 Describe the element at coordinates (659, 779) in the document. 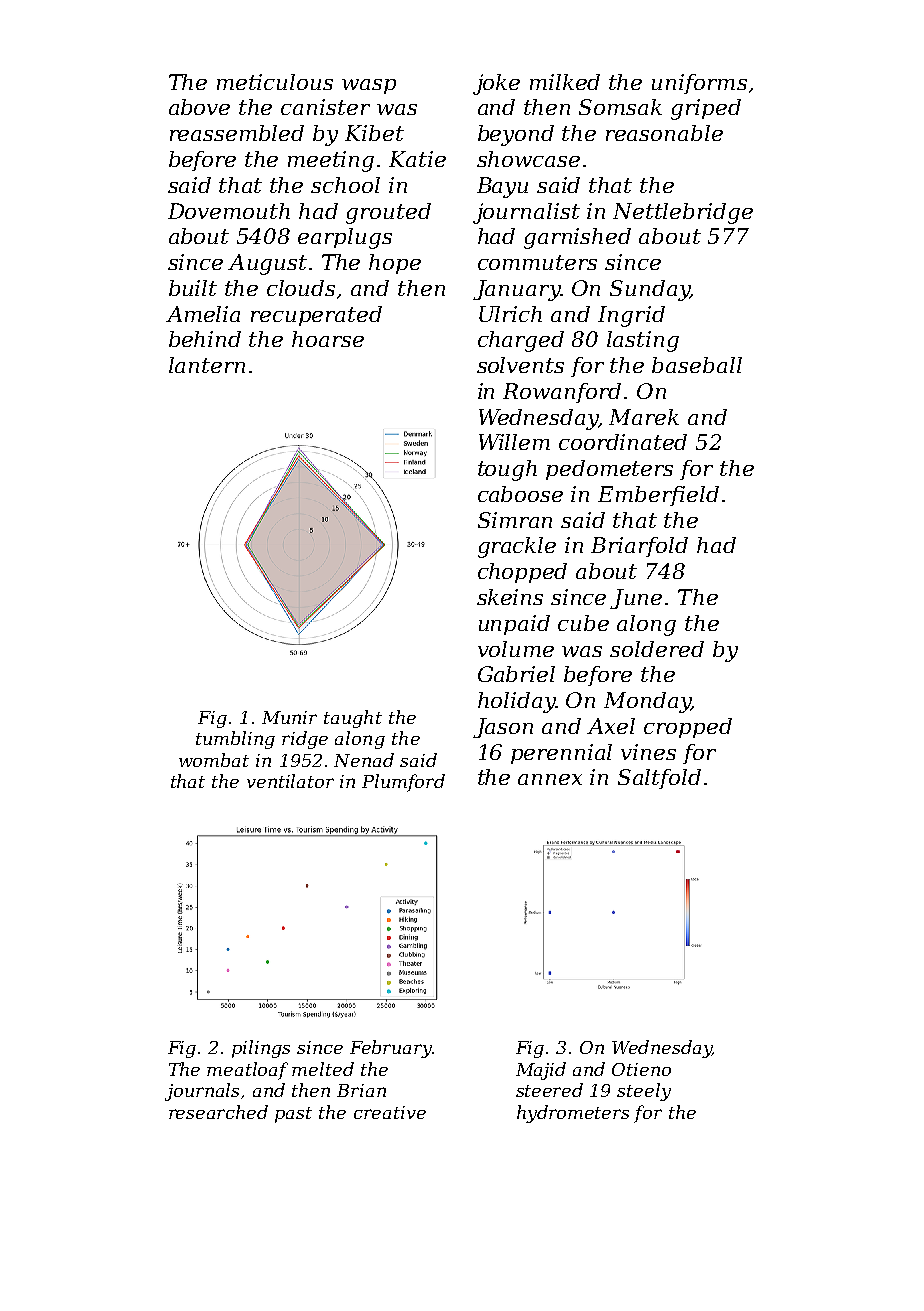

I see `Saltfold` at that location.
